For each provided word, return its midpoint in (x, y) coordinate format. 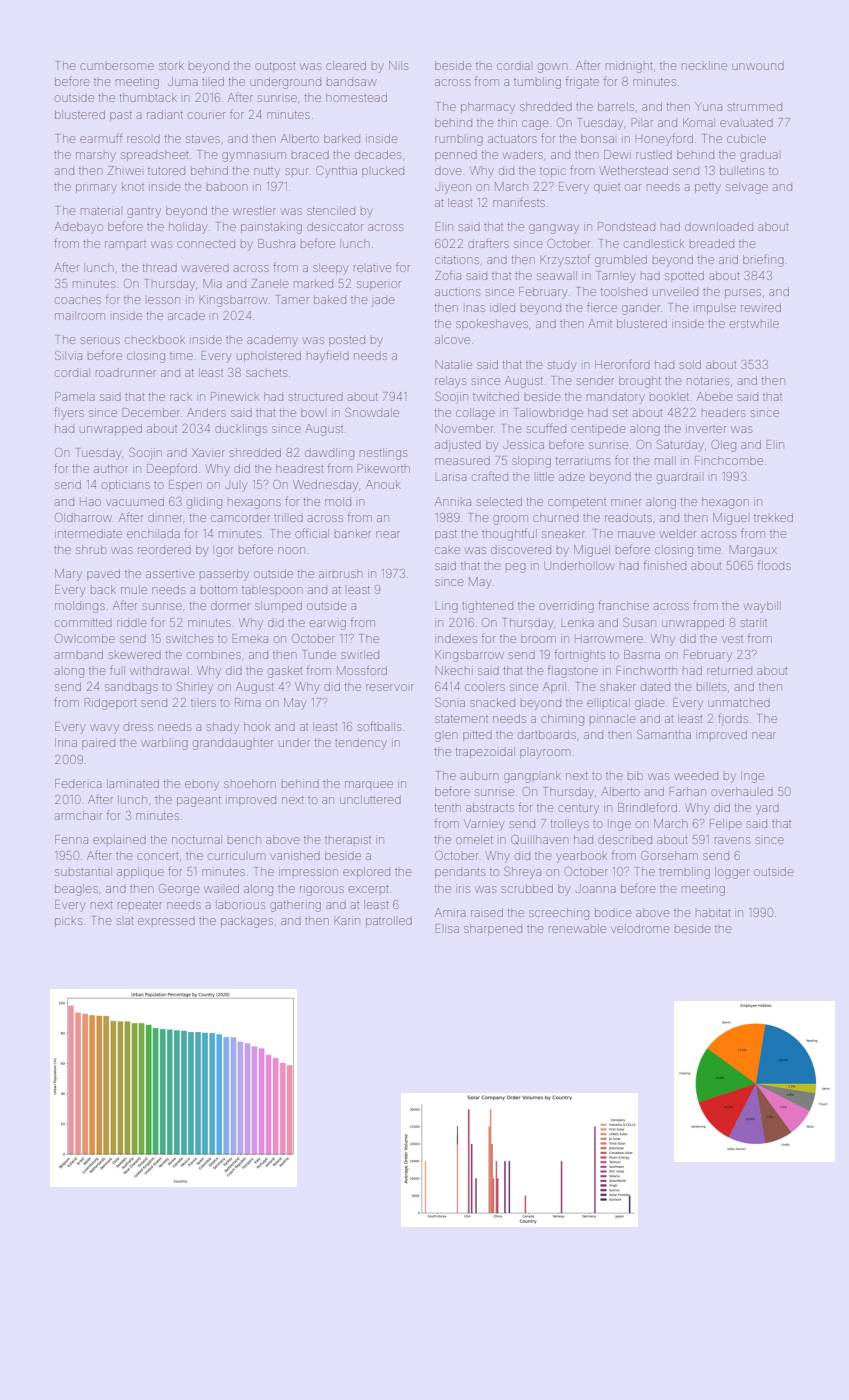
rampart (125, 244)
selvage (747, 188)
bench (244, 839)
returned (729, 671)
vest (732, 639)
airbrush (340, 573)
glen (446, 737)
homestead (356, 97)
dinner (165, 517)
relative (372, 268)
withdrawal (159, 670)
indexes (456, 639)
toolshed (624, 291)
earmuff (101, 138)
